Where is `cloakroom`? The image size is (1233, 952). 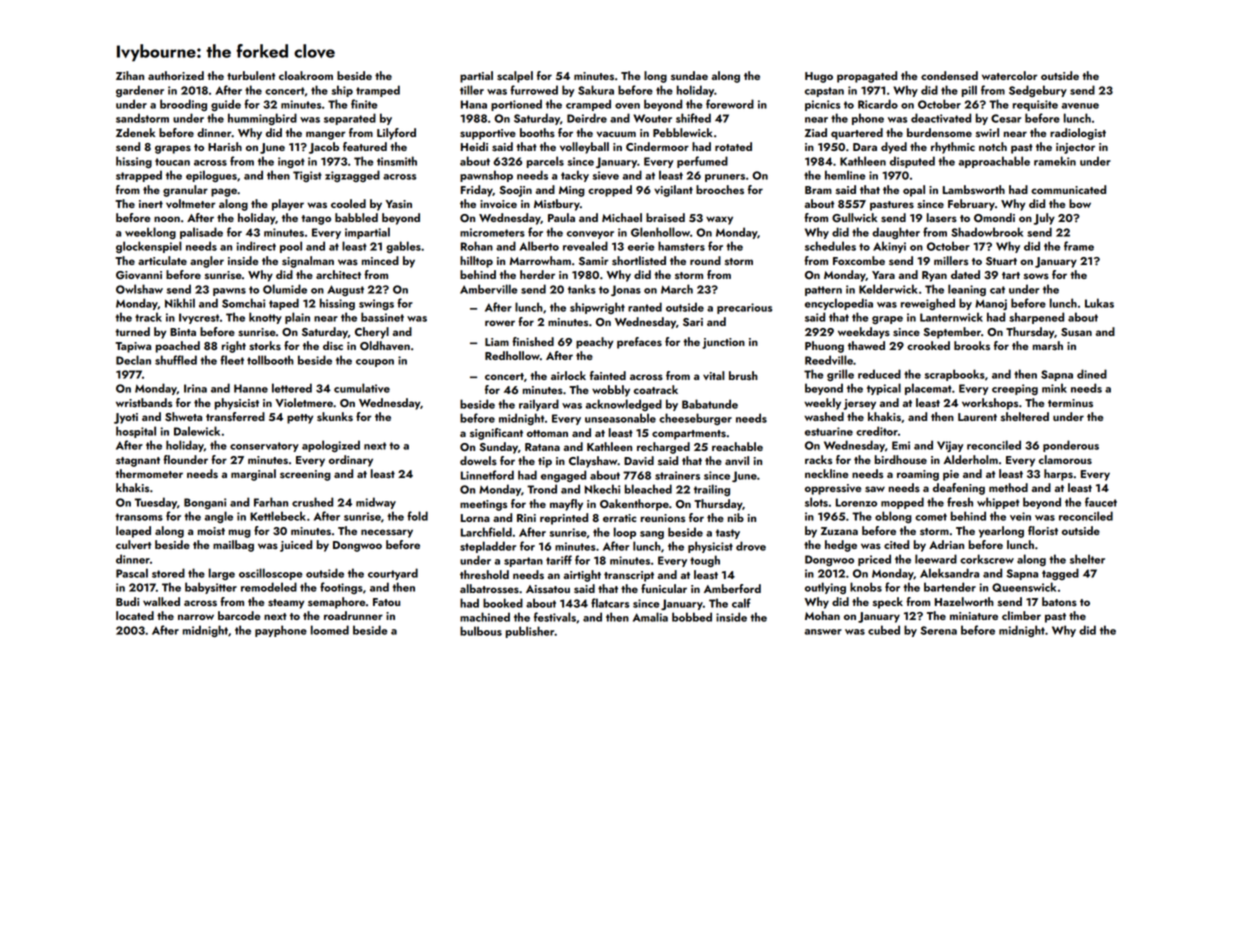 cloakroom is located at coordinates (306, 75).
